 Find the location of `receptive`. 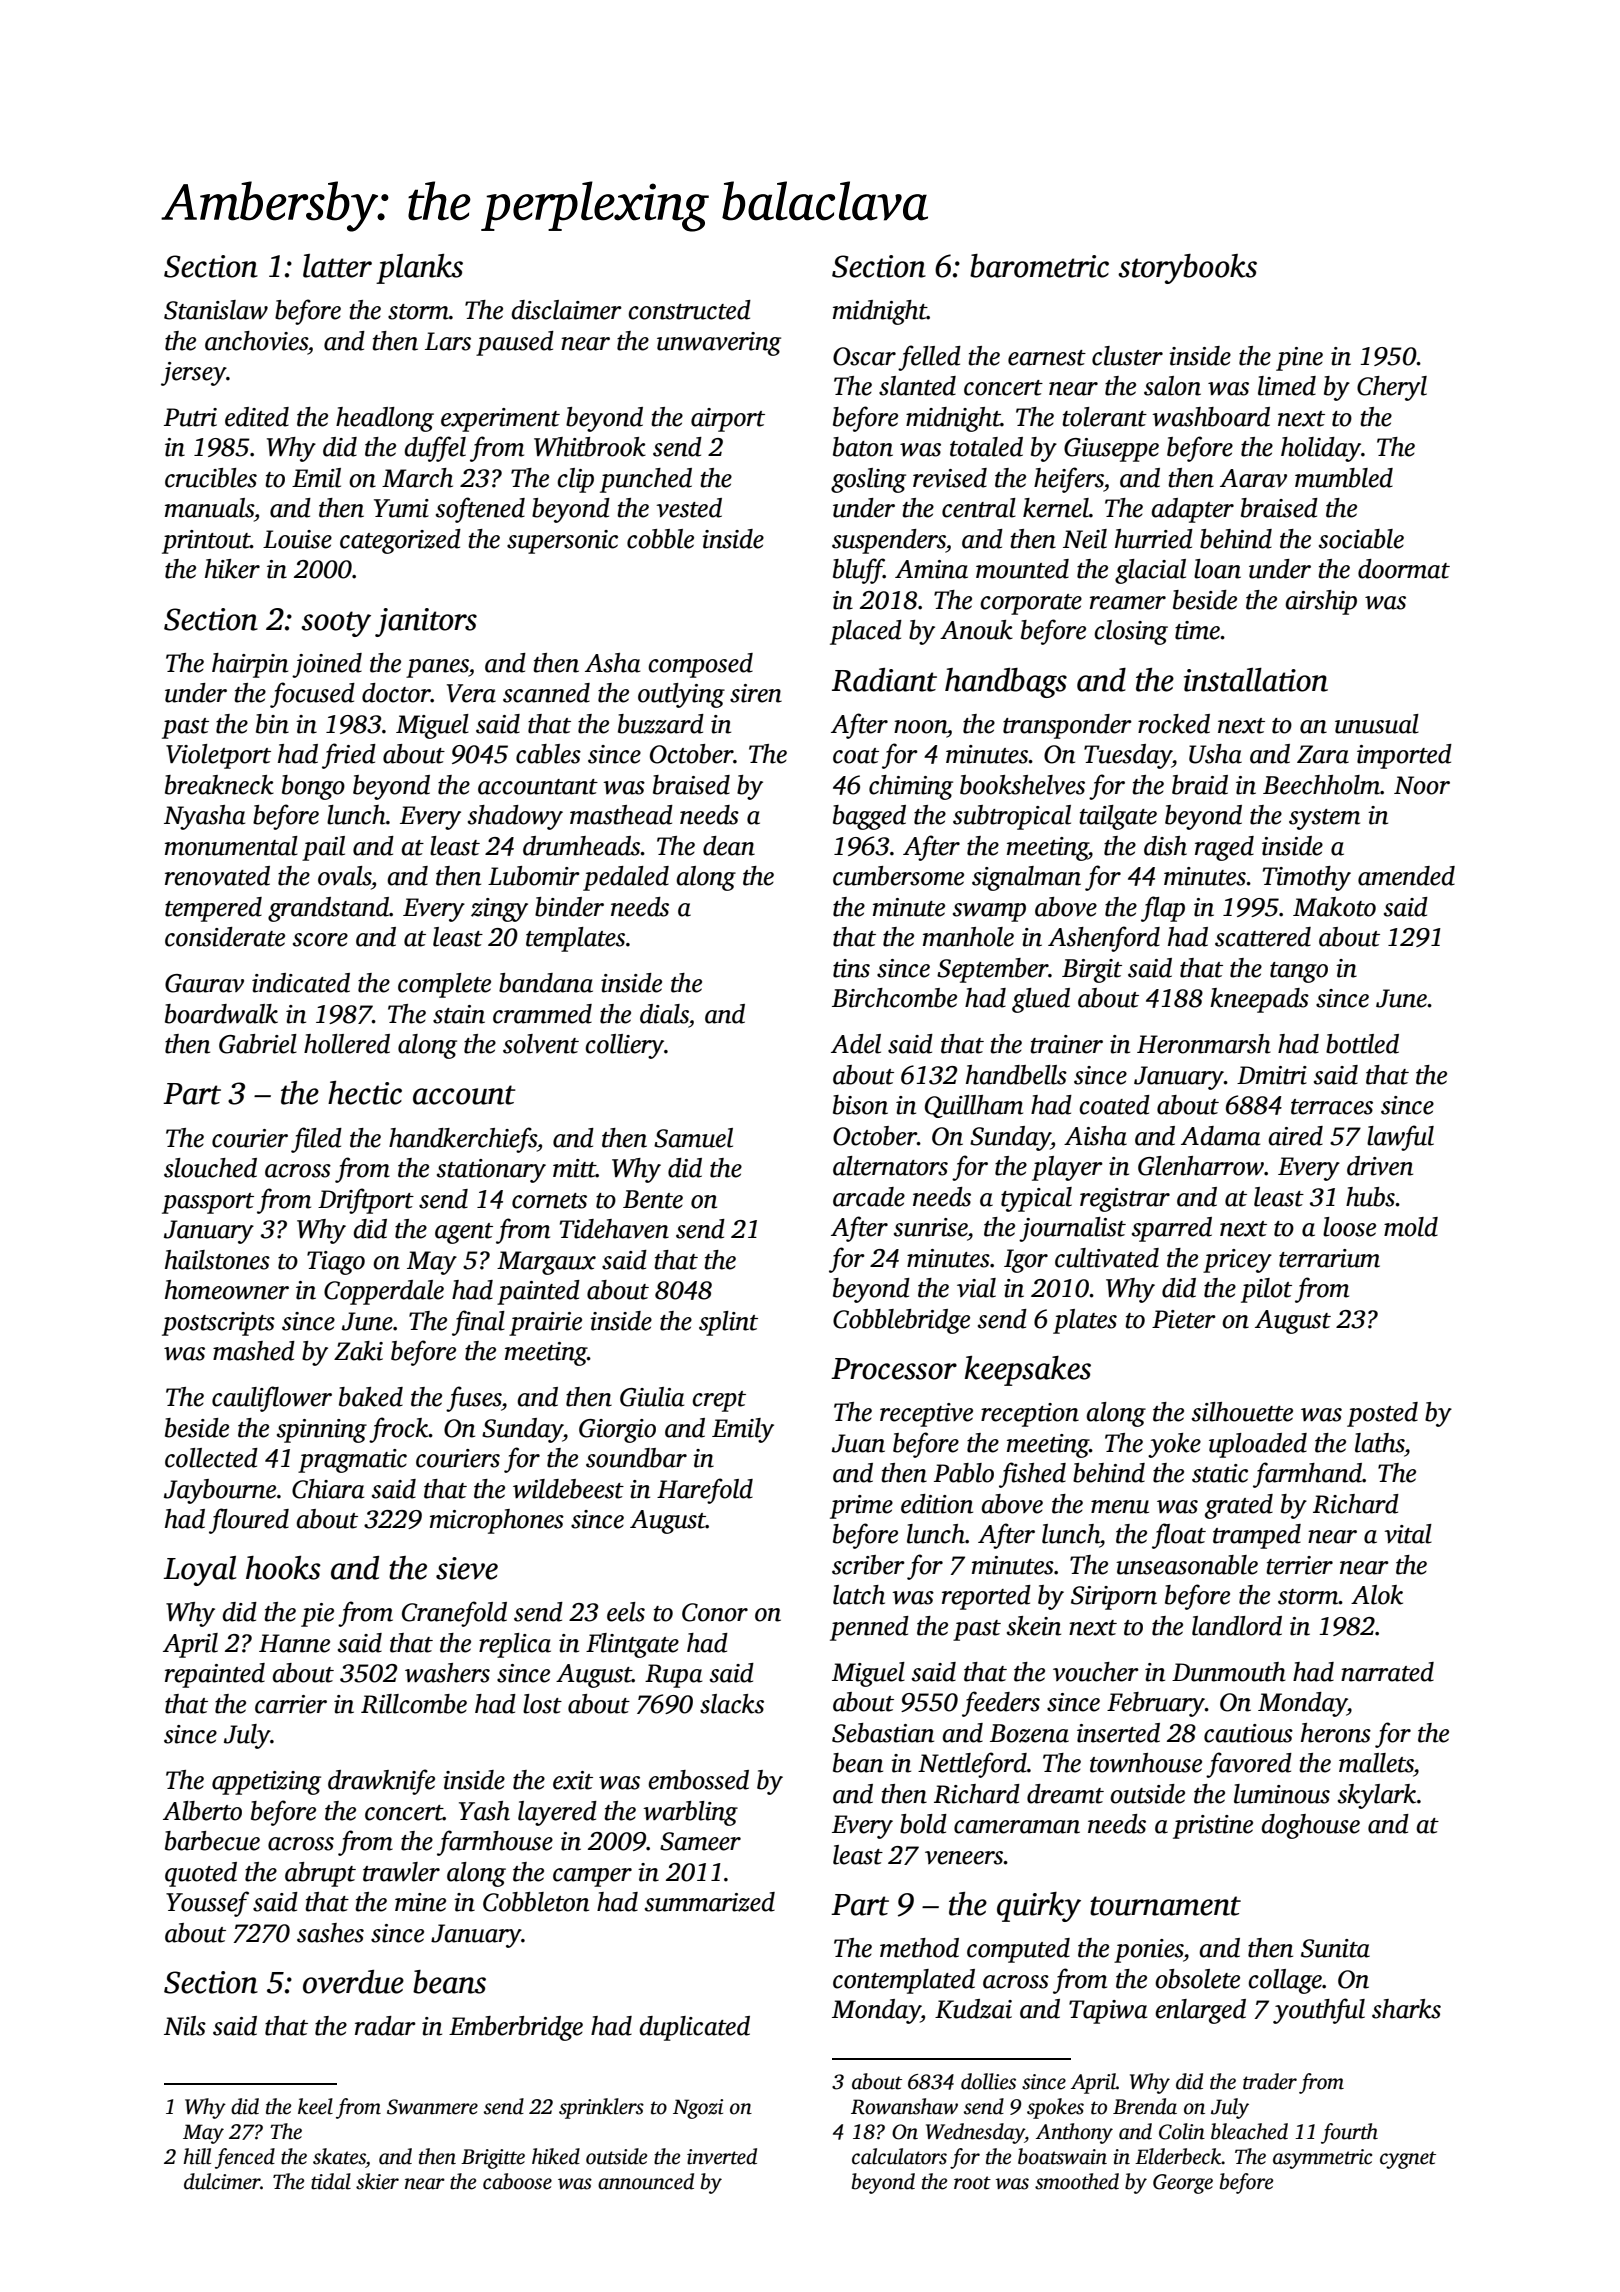

receptive is located at coordinates (926, 1415).
